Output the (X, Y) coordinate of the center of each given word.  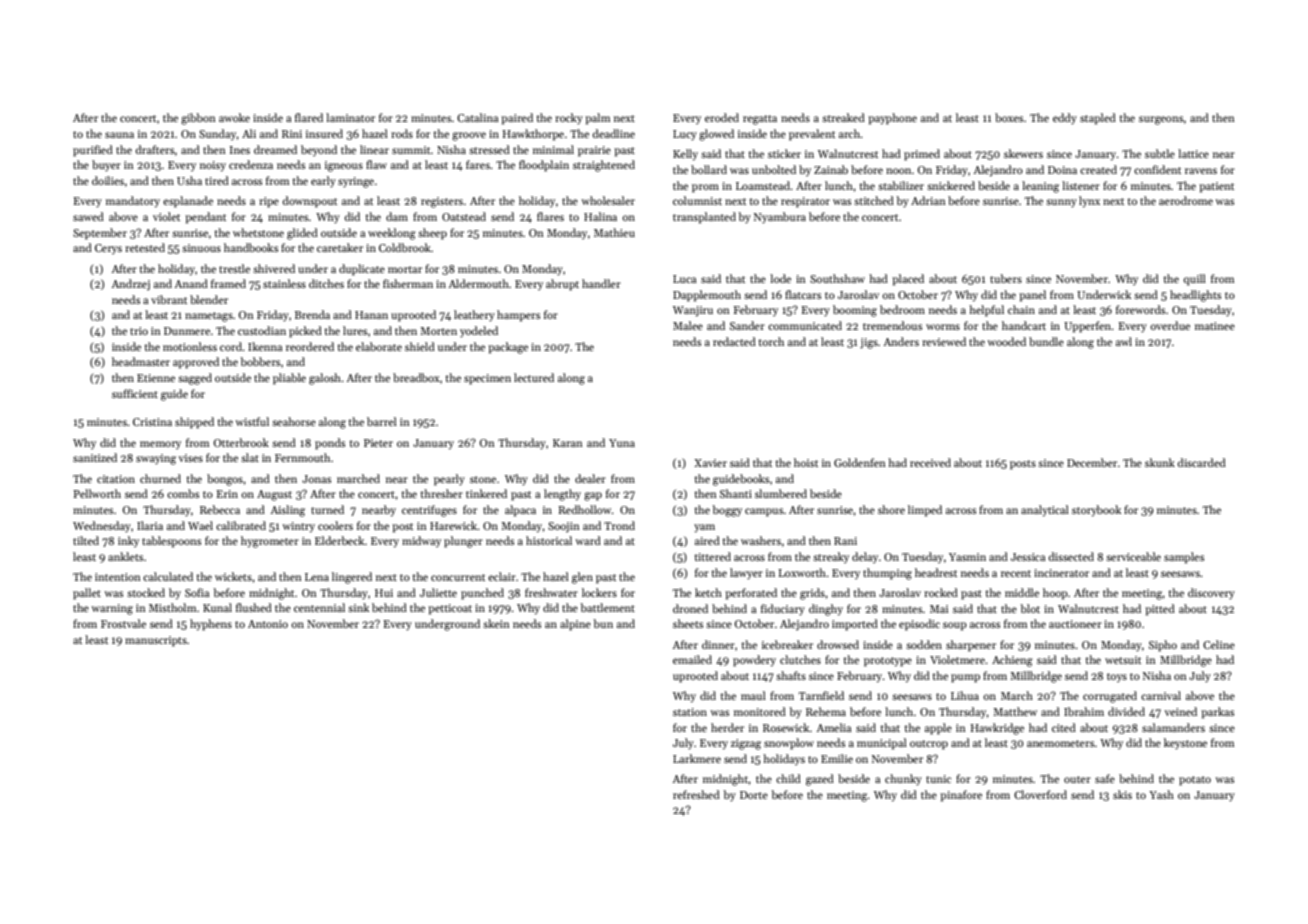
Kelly (685, 155)
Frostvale (123, 623)
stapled (1098, 119)
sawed (88, 216)
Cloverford (1040, 794)
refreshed (696, 794)
